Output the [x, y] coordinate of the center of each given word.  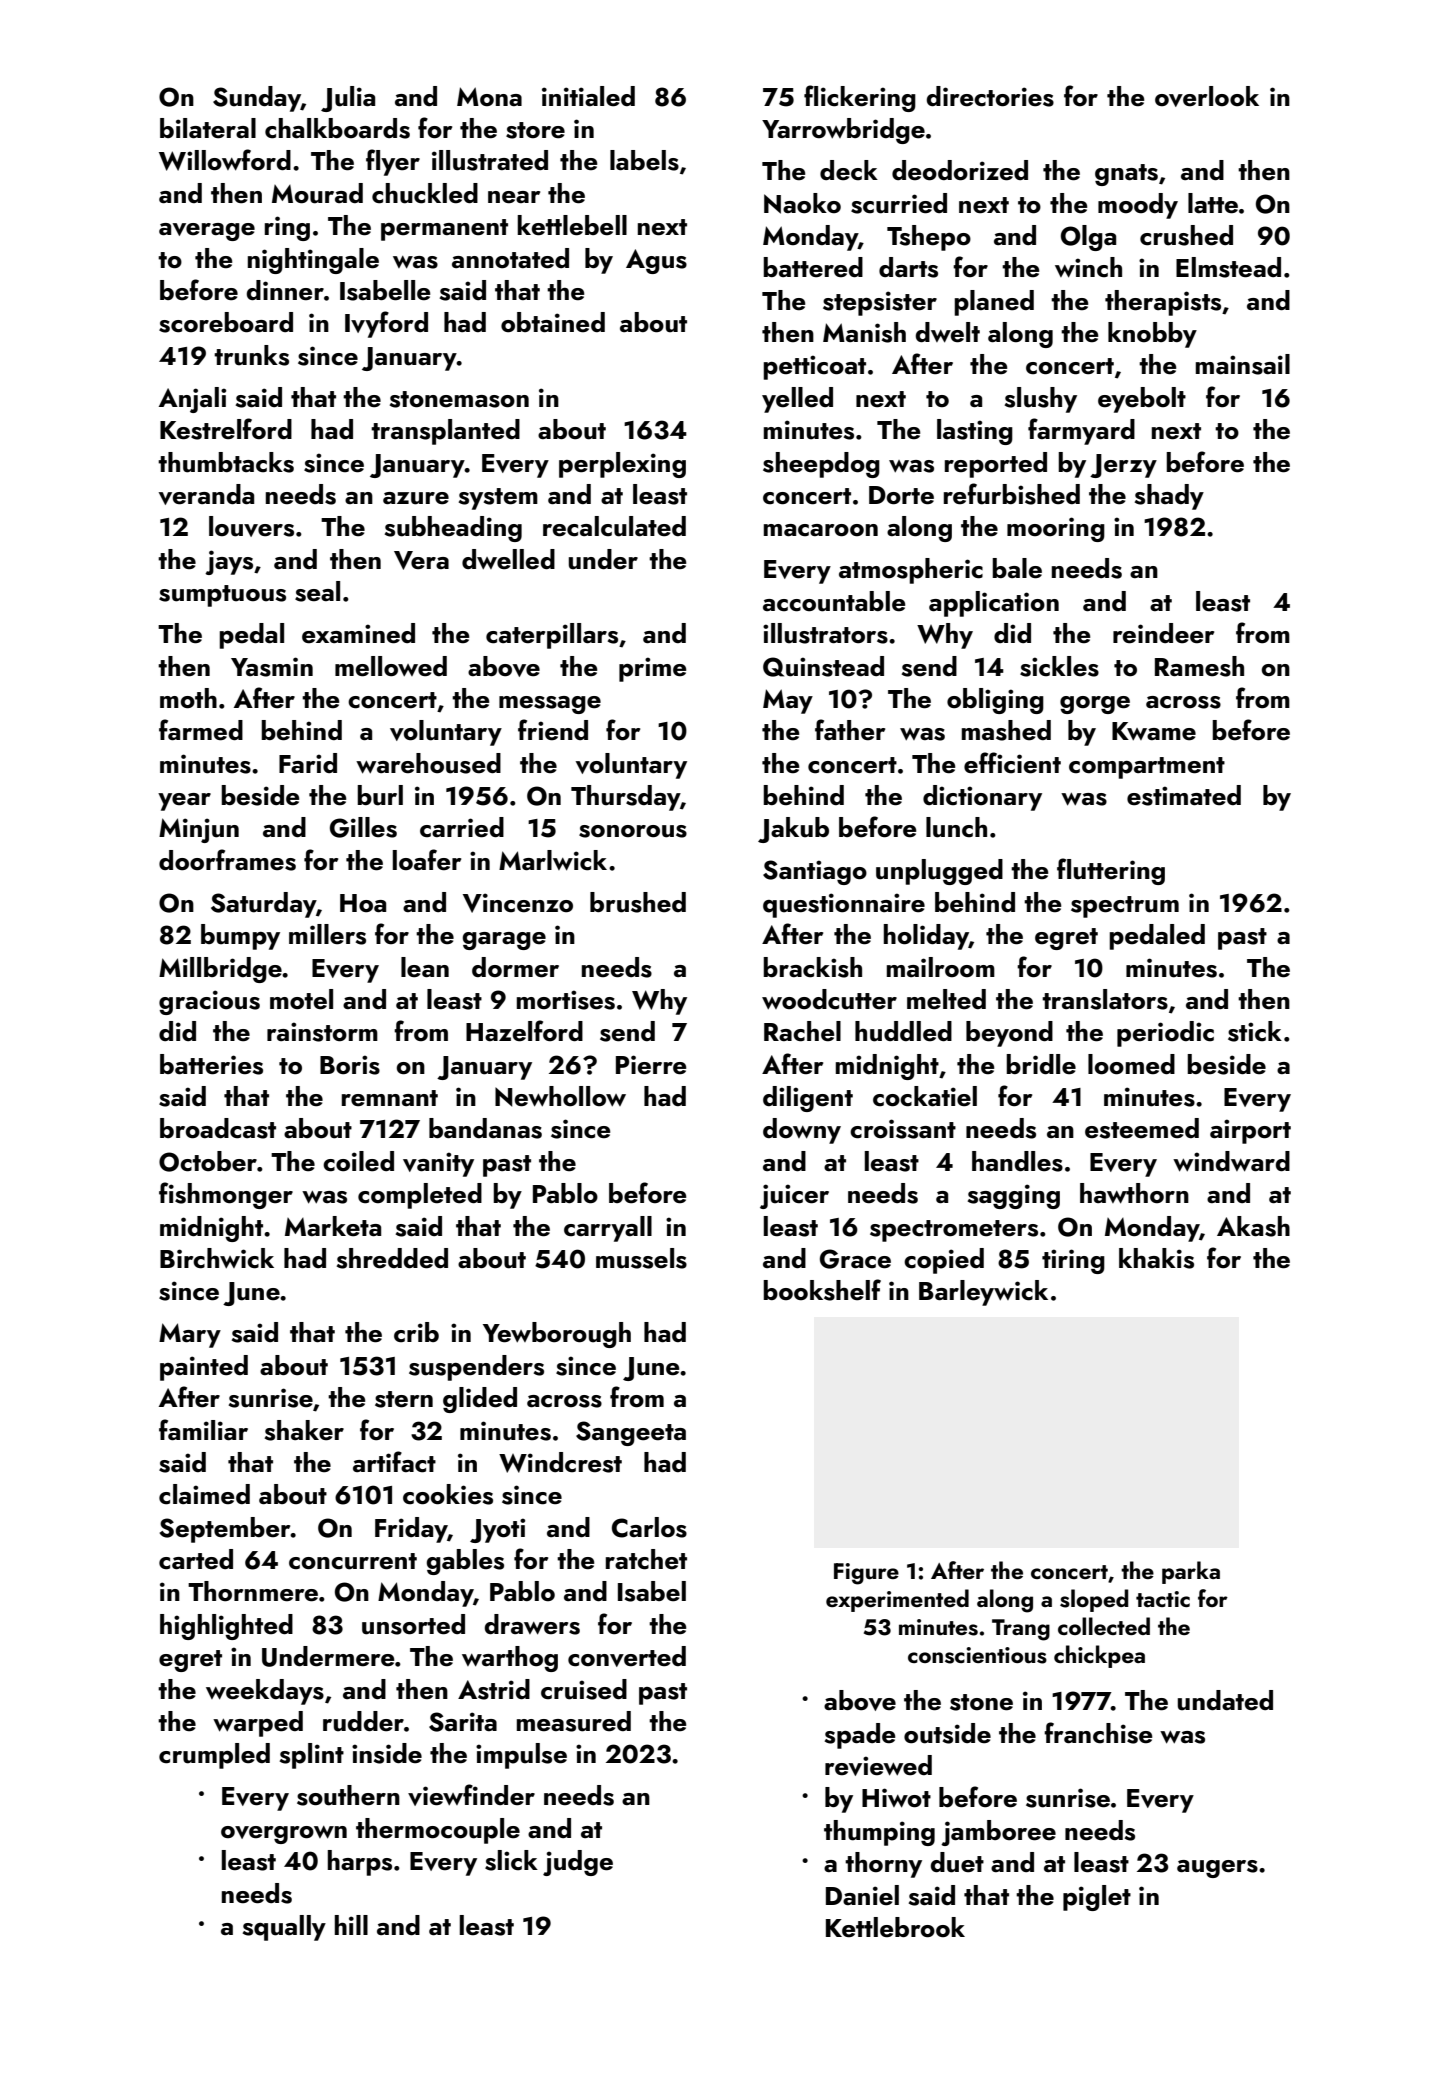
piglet [1097, 1898]
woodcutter [829, 999]
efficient [1012, 763]
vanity [438, 1164]
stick [1255, 1031]
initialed [588, 96]
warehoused [428, 763]
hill [351, 1925]
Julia [348, 99]
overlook [1207, 96]
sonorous [633, 831]
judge [578, 1863]
